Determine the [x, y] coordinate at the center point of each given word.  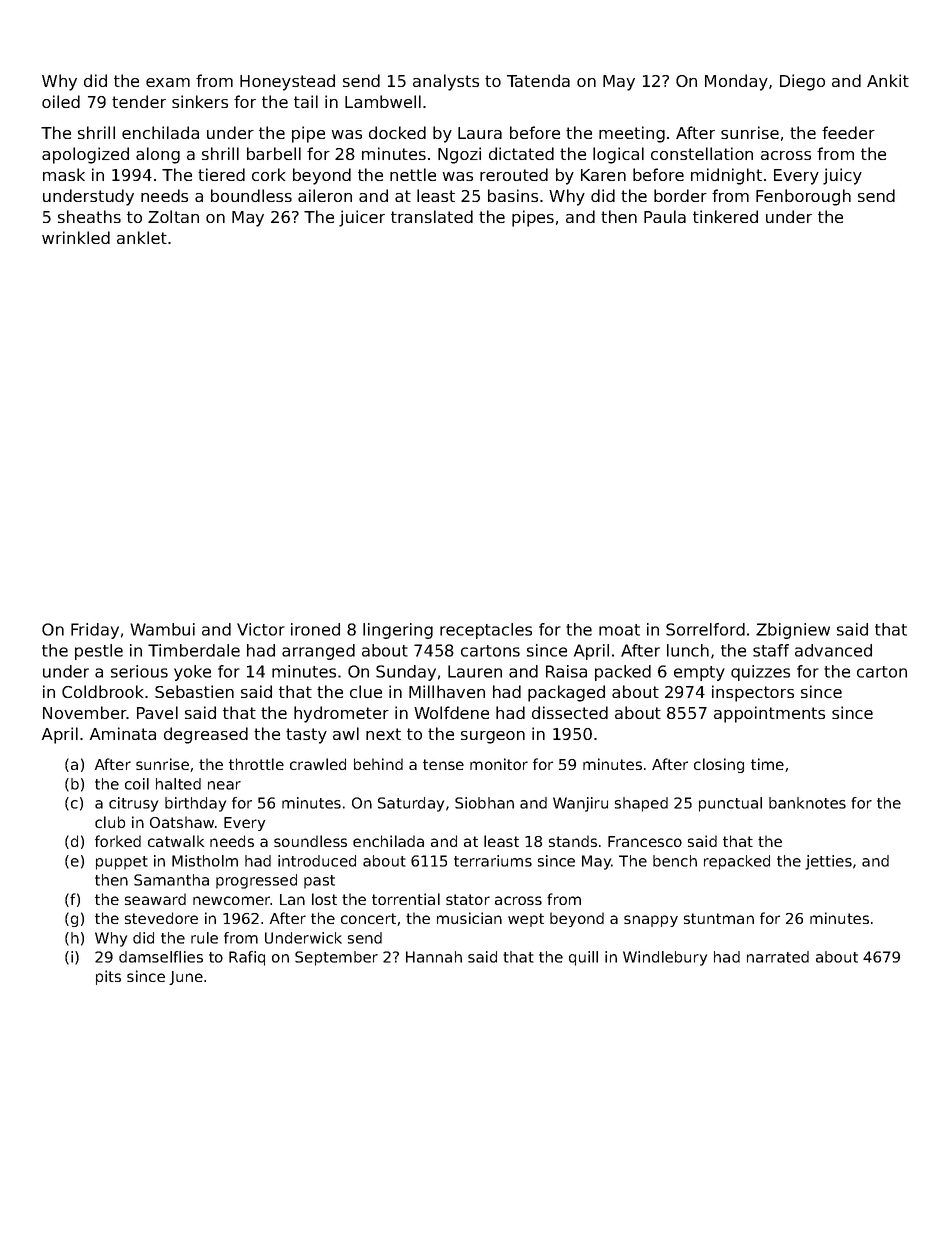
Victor [261, 629]
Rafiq [247, 958]
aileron [325, 195]
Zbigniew [793, 631]
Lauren [475, 671]
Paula [665, 216]
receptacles [486, 631]
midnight [726, 176]
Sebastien [194, 691]
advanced [833, 650]
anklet [142, 237]
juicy [842, 176]
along [158, 155]
